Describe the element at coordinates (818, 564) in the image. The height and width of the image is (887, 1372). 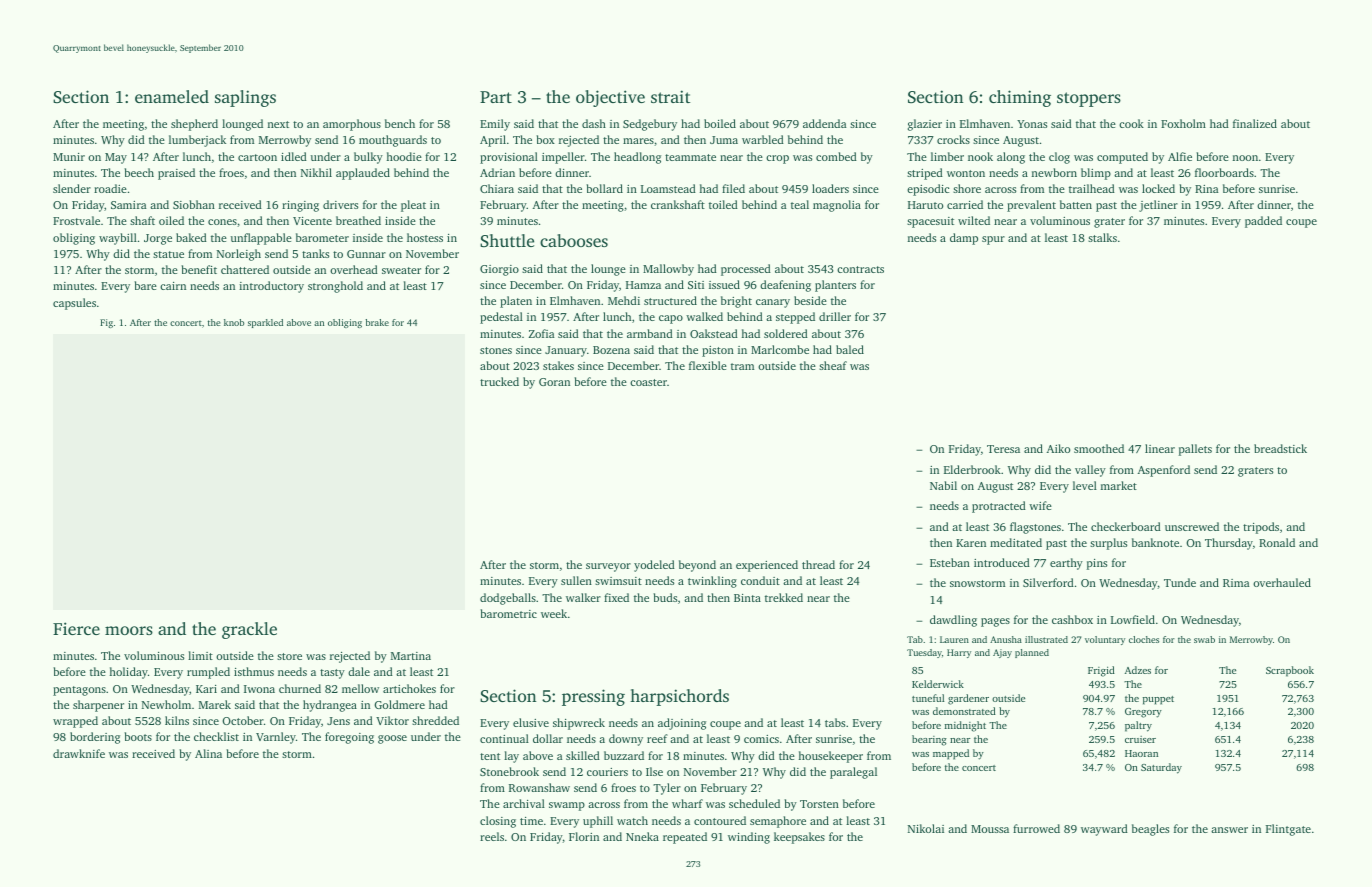
I see `thread` at that location.
